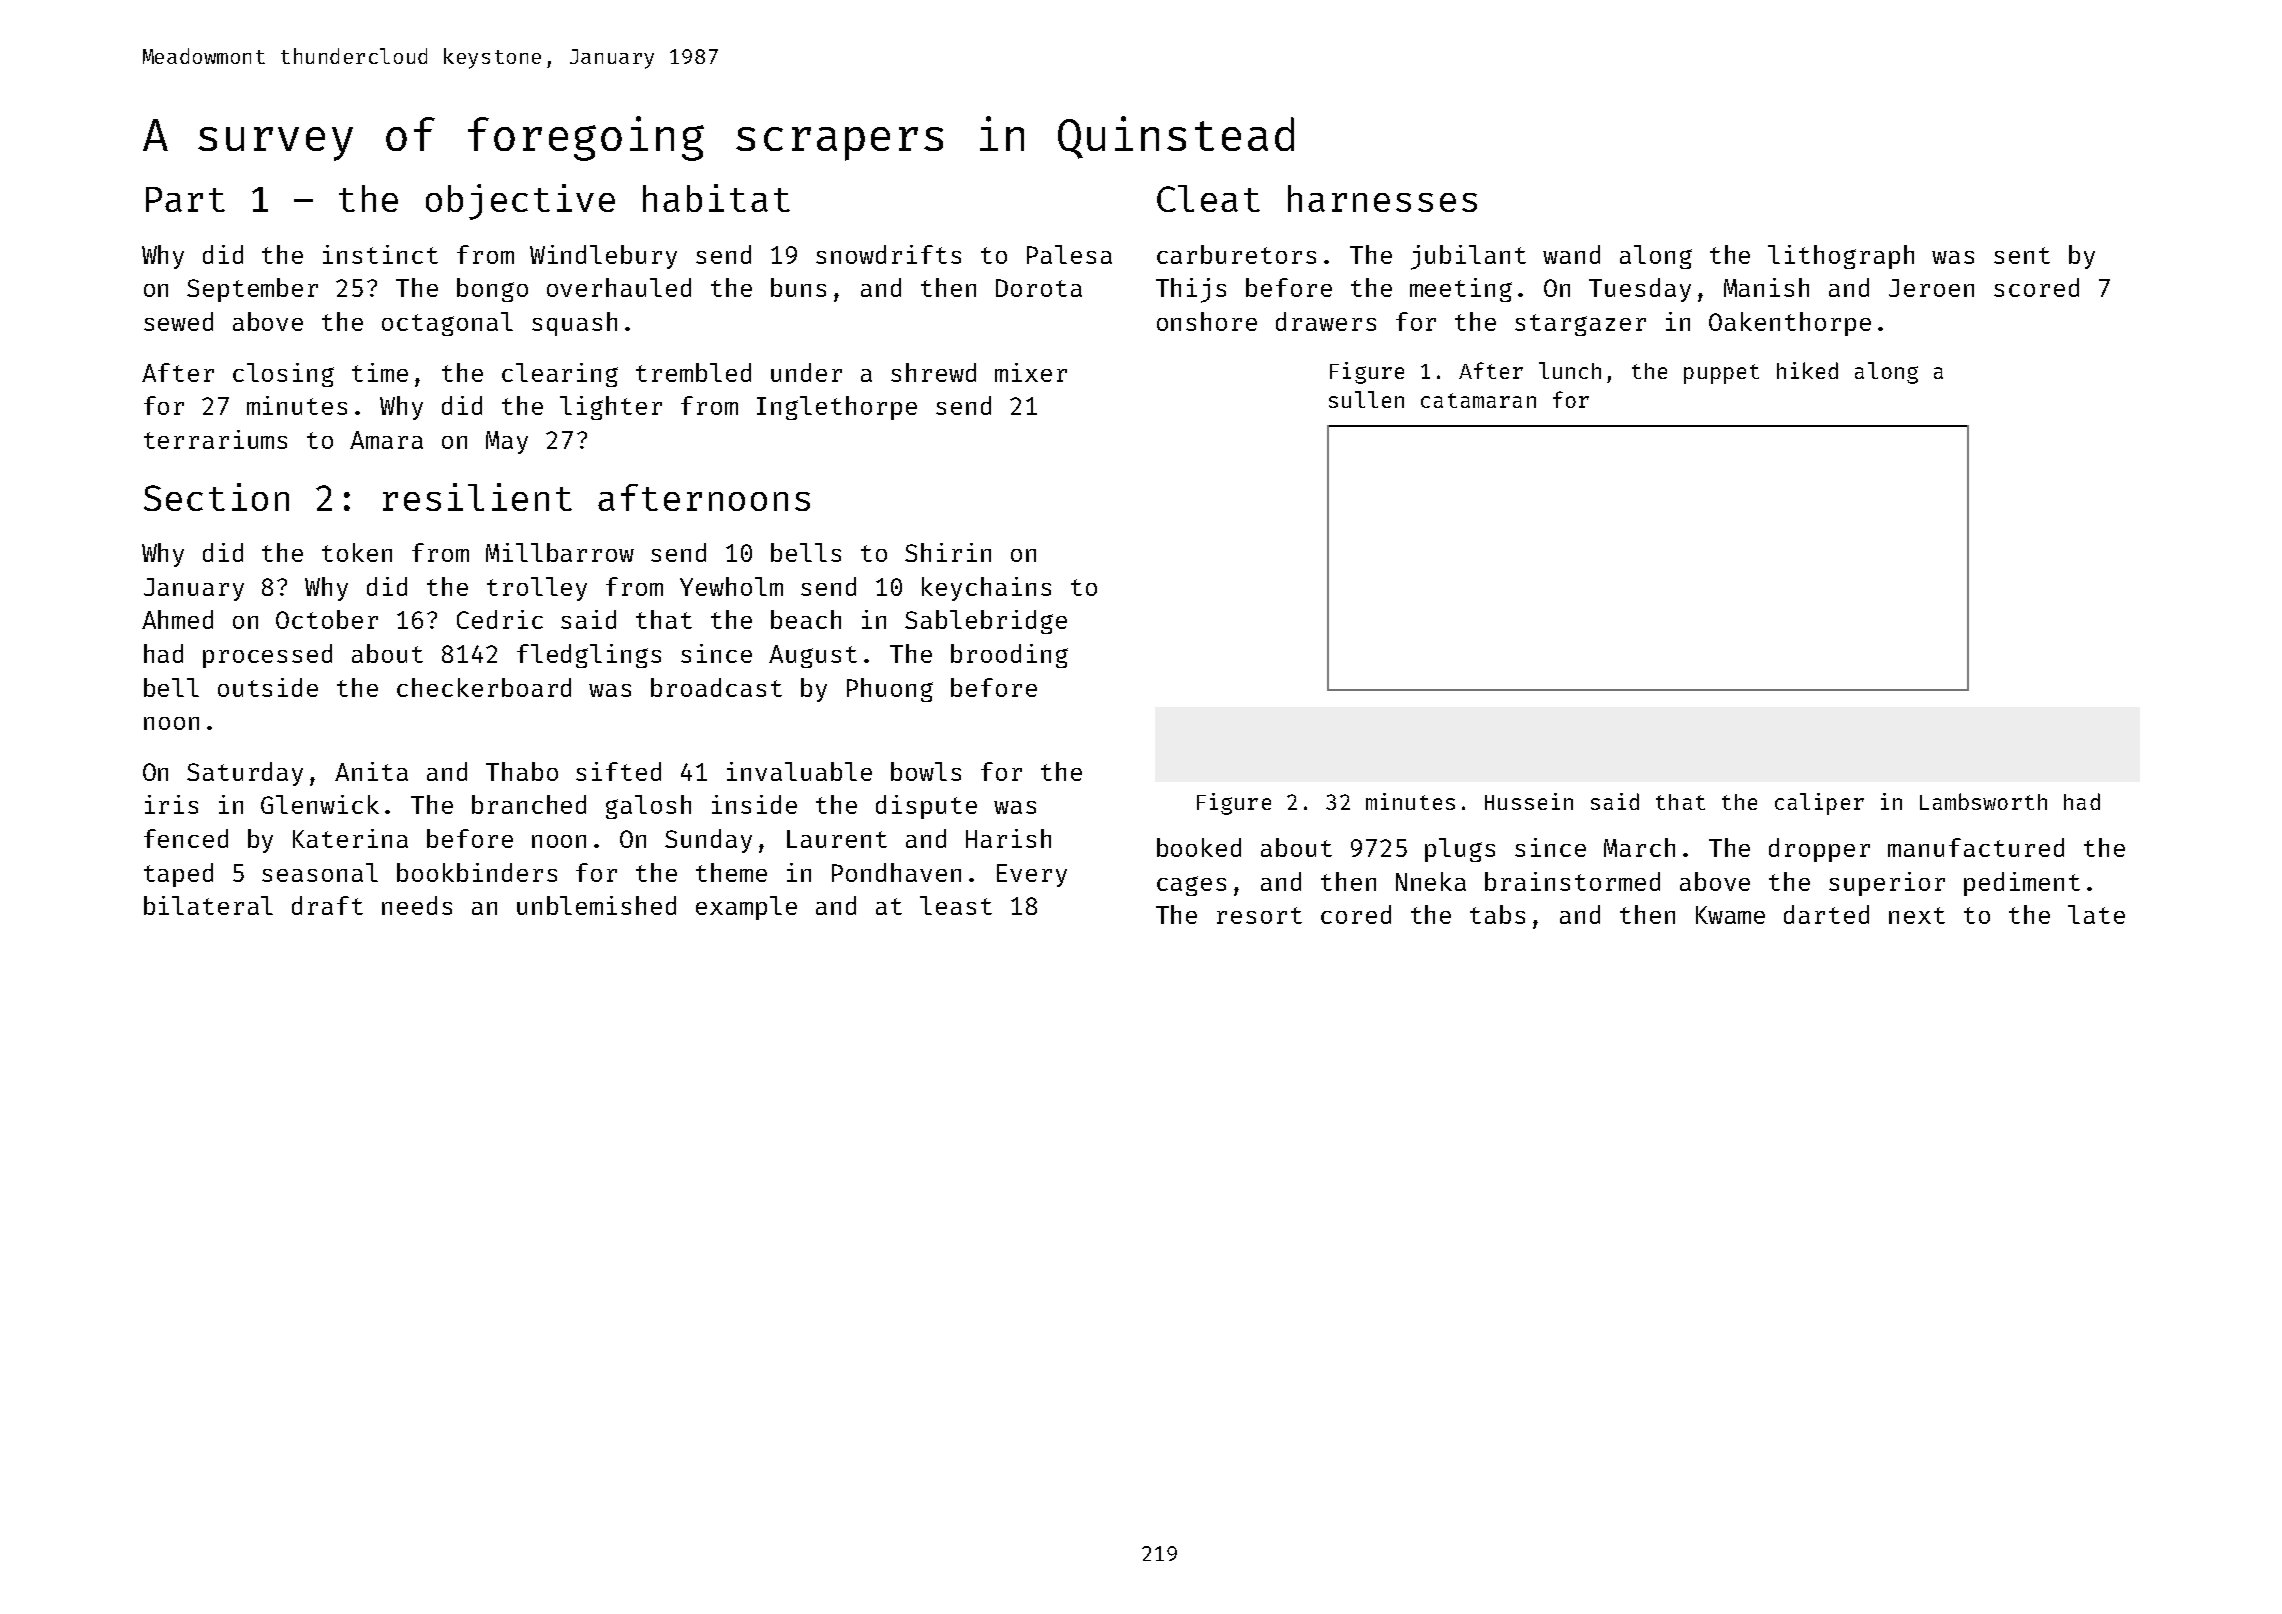 The width and height of the image is (2282, 1614). What do you see at coordinates (1009, 656) in the image?
I see `brooding` at bounding box center [1009, 656].
